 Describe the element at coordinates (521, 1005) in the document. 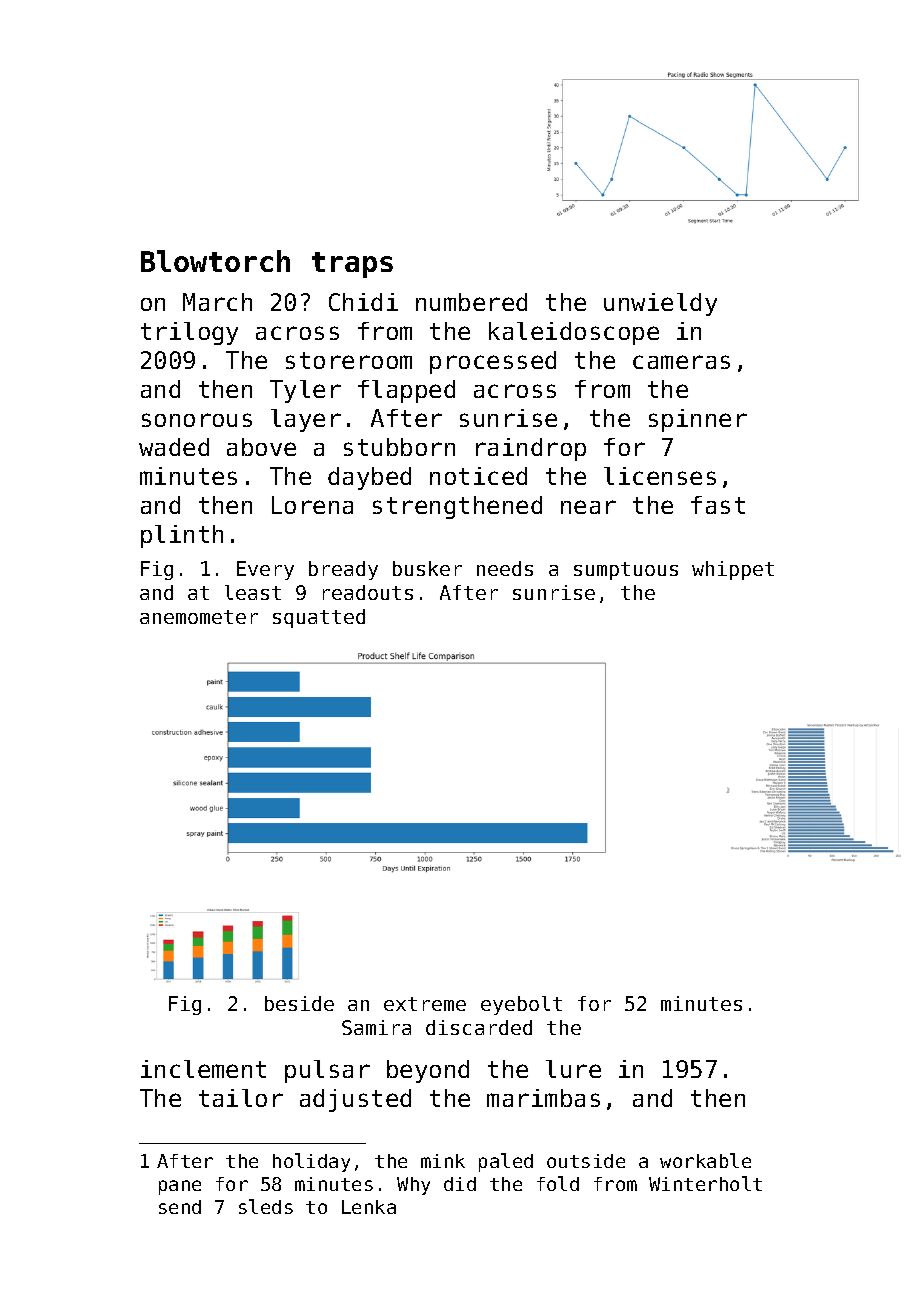

I see `eyebolt` at that location.
